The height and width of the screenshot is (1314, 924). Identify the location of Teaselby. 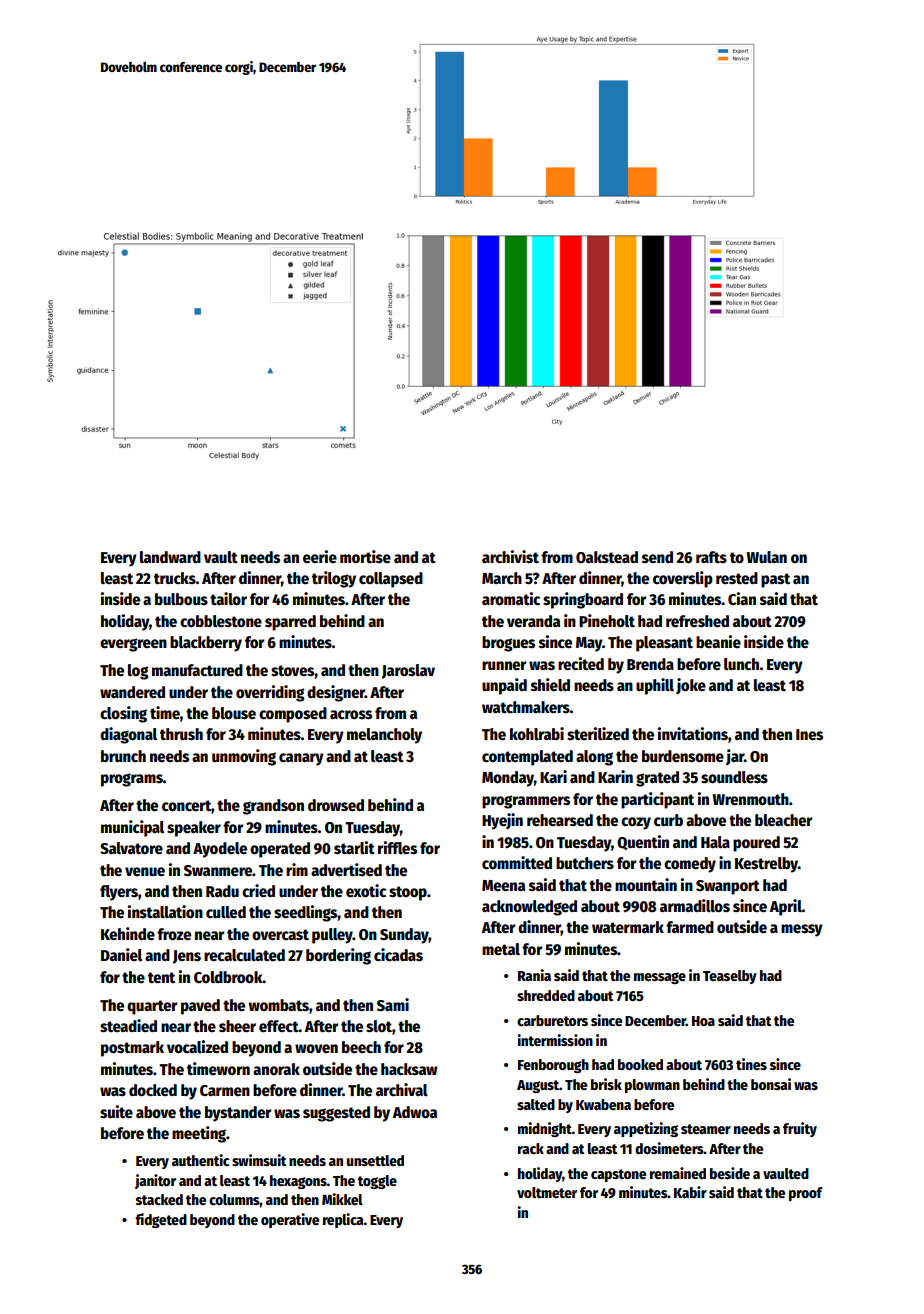
(730, 977).
